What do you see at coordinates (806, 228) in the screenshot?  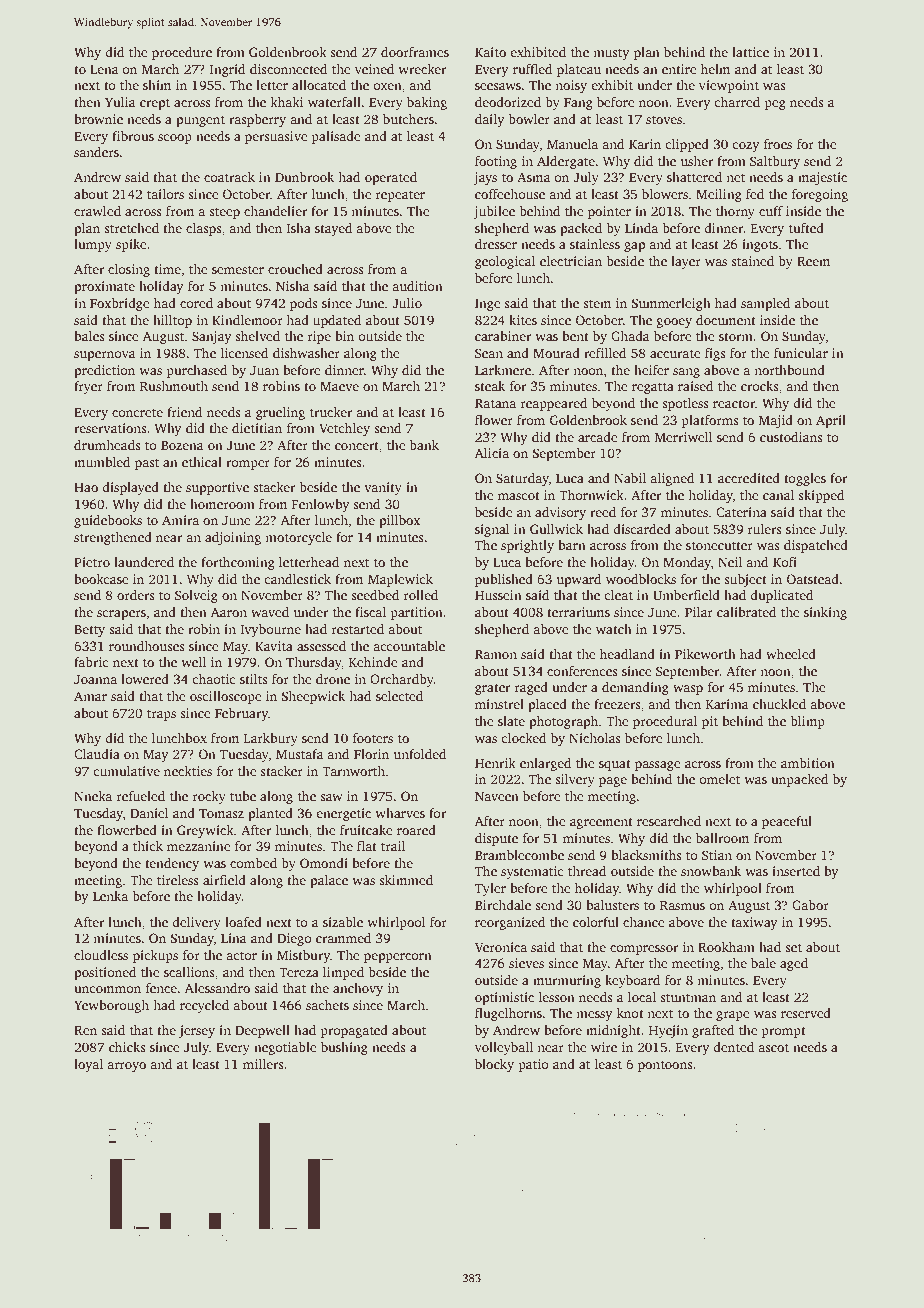 I see `tufted` at bounding box center [806, 228].
